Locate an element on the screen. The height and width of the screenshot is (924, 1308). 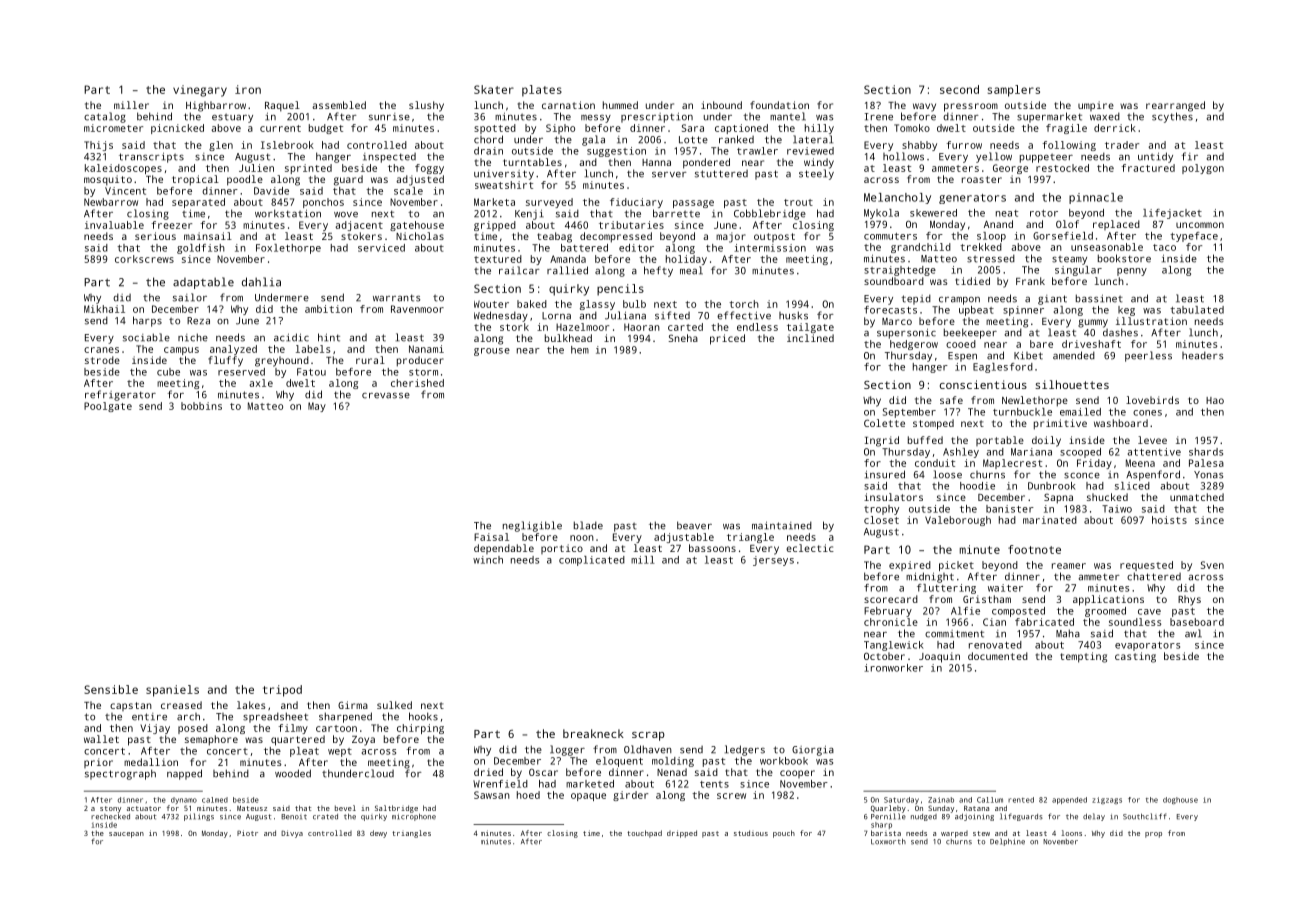
quartered is located at coordinates (298, 740).
